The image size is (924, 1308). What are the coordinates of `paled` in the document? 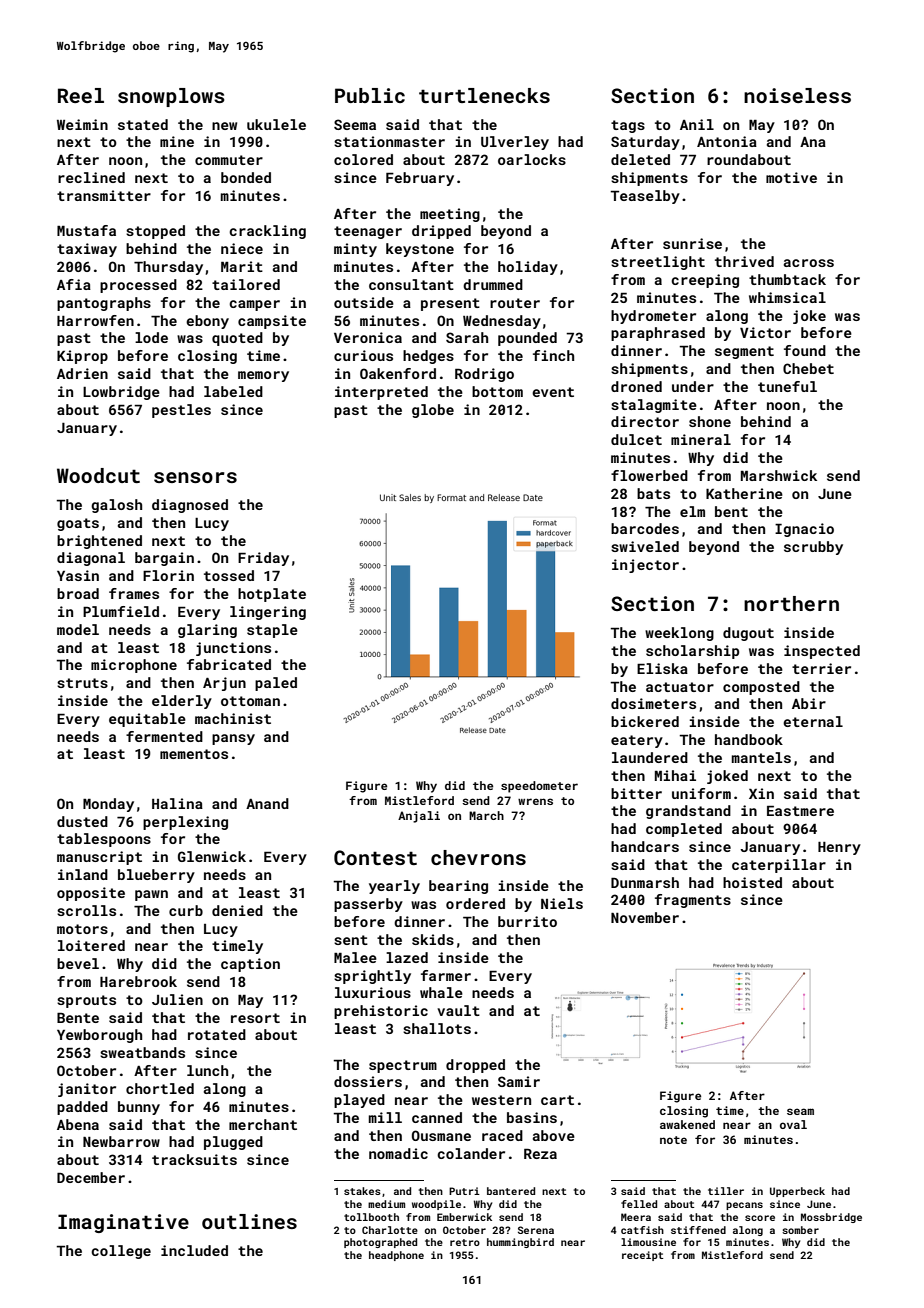 It's located at (276, 684).
